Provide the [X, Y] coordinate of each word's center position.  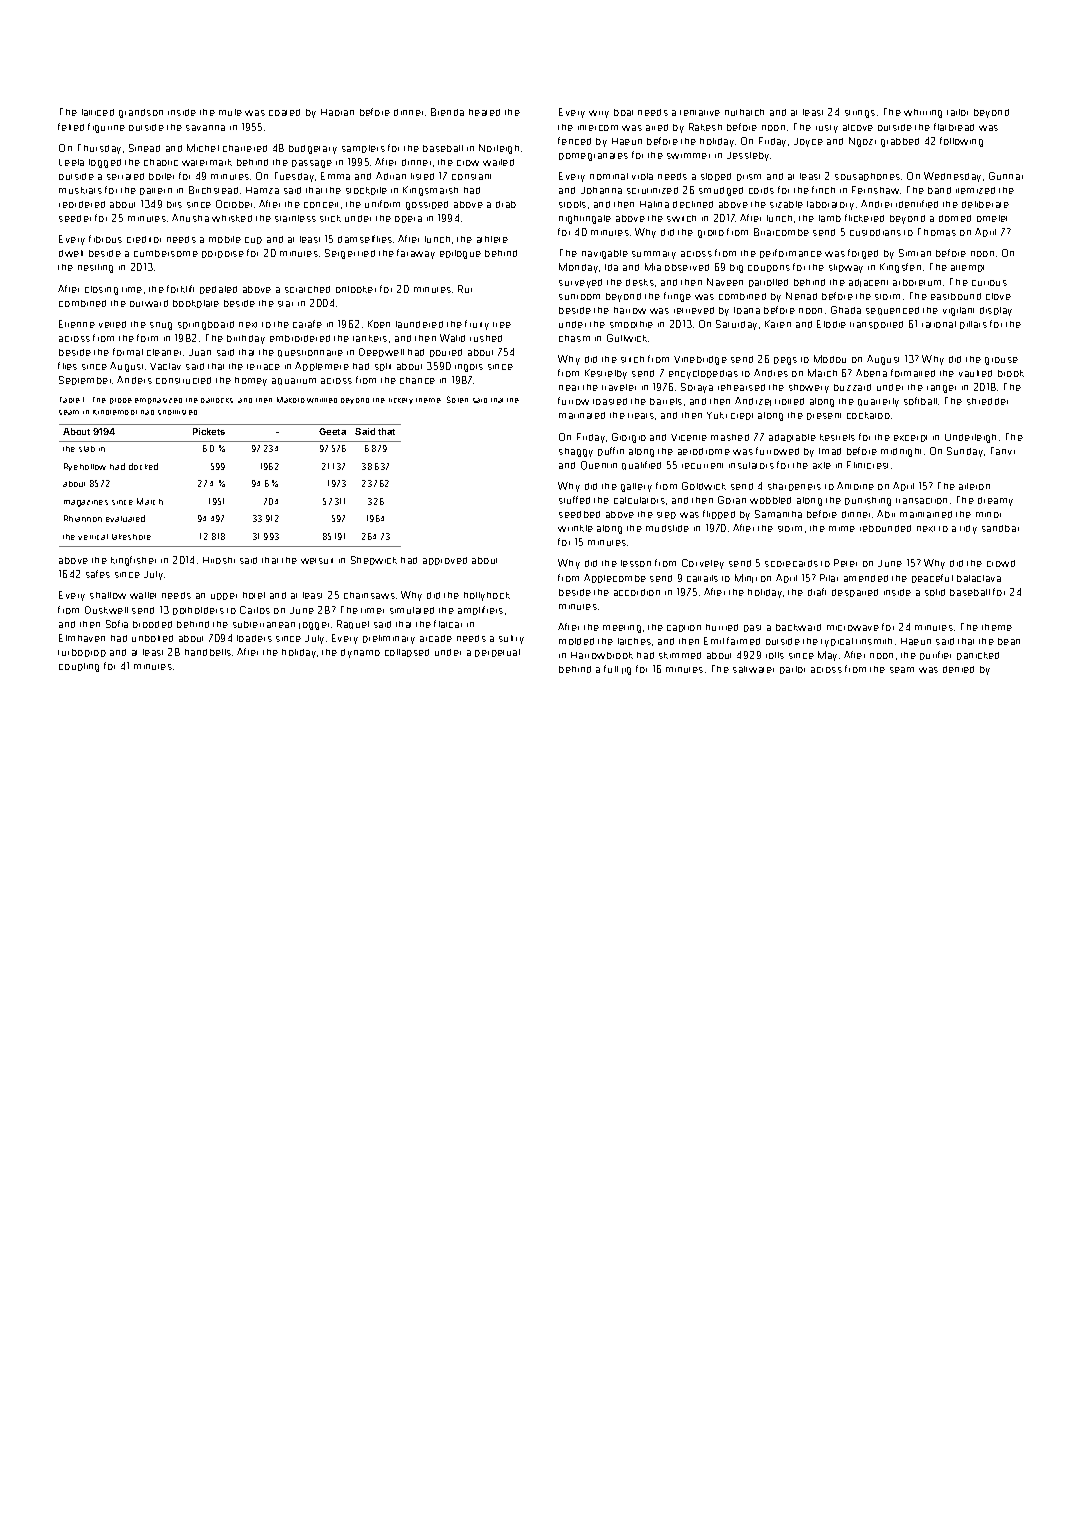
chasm [574, 338]
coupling [79, 667]
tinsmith [874, 641]
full [611, 669]
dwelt [71, 253]
